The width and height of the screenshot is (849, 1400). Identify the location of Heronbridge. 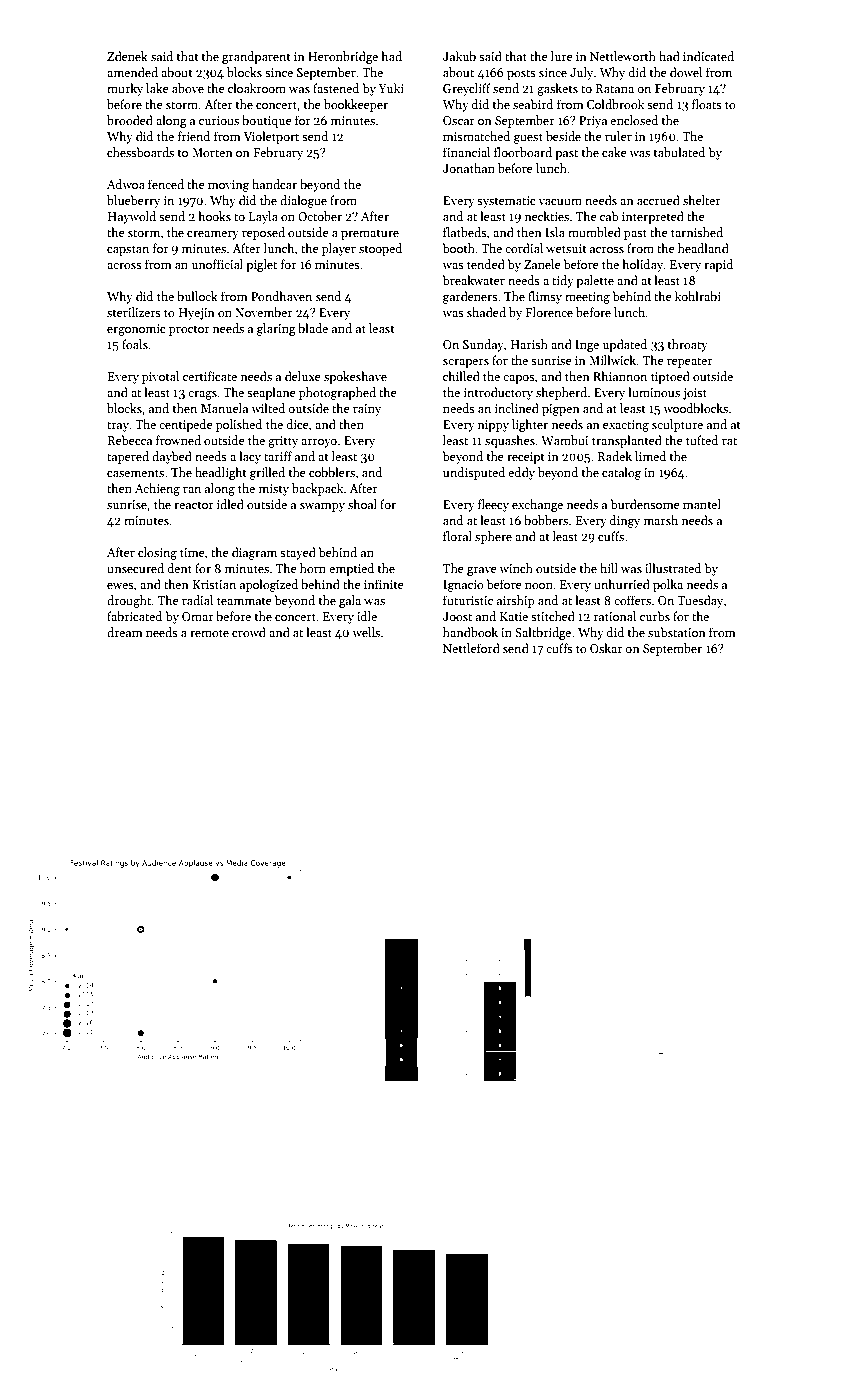
(343, 57).
